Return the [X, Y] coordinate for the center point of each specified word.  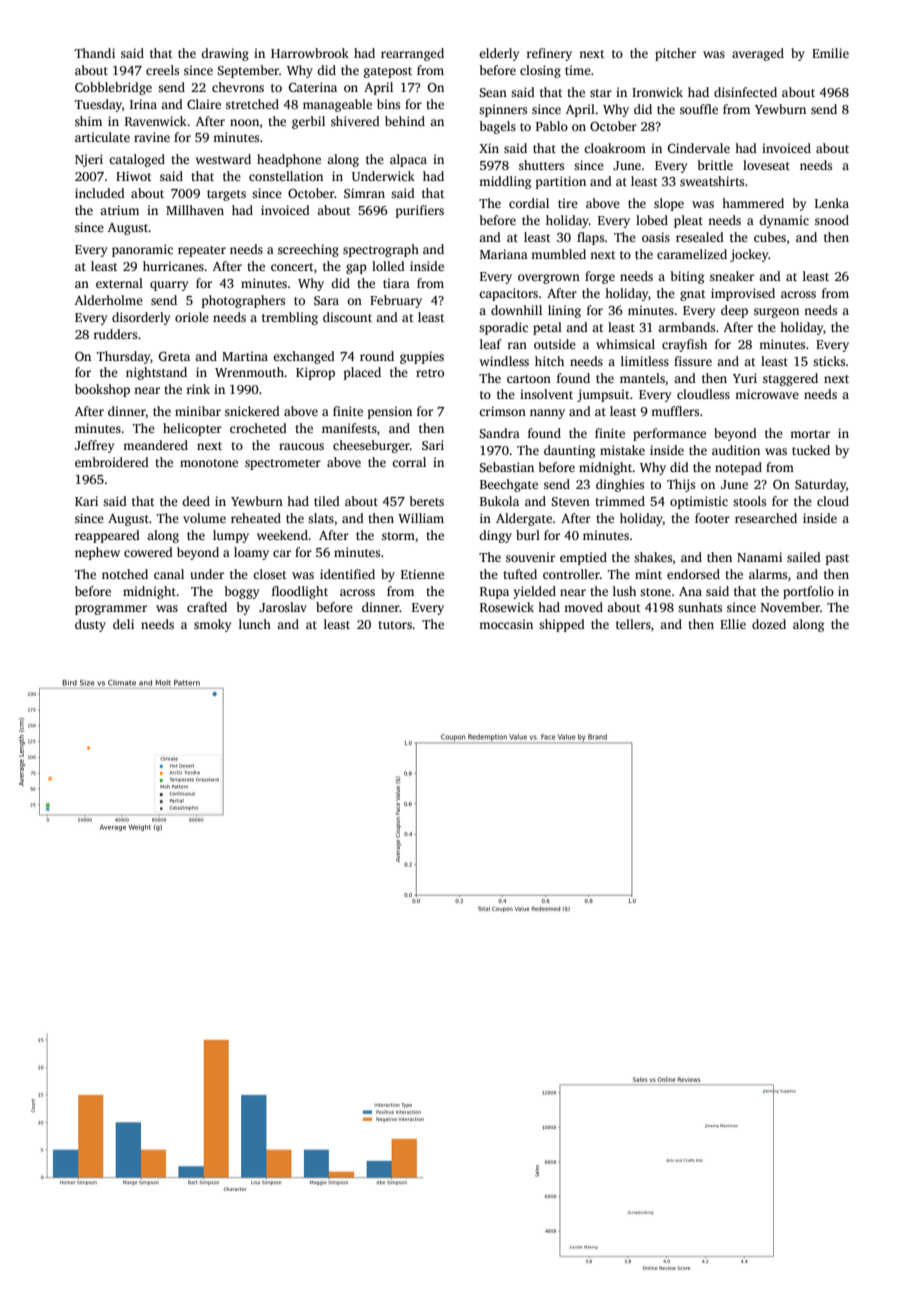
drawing [225, 54]
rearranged [412, 54]
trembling [290, 318]
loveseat [766, 165]
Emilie [830, 53]
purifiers [420, 211]
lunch [255, 624]
